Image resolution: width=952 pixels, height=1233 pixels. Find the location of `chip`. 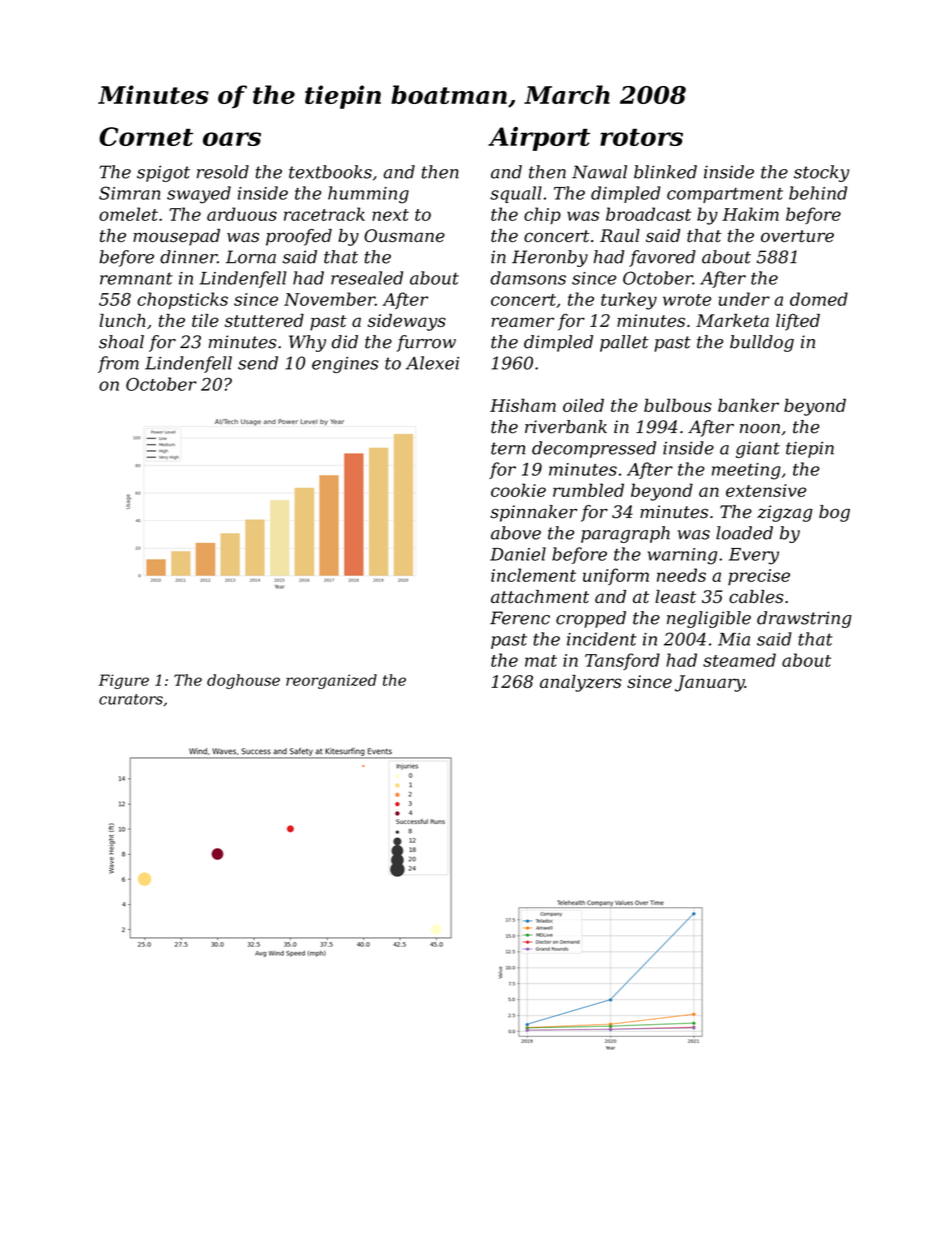

chip is located at coordinates (542, 216).
